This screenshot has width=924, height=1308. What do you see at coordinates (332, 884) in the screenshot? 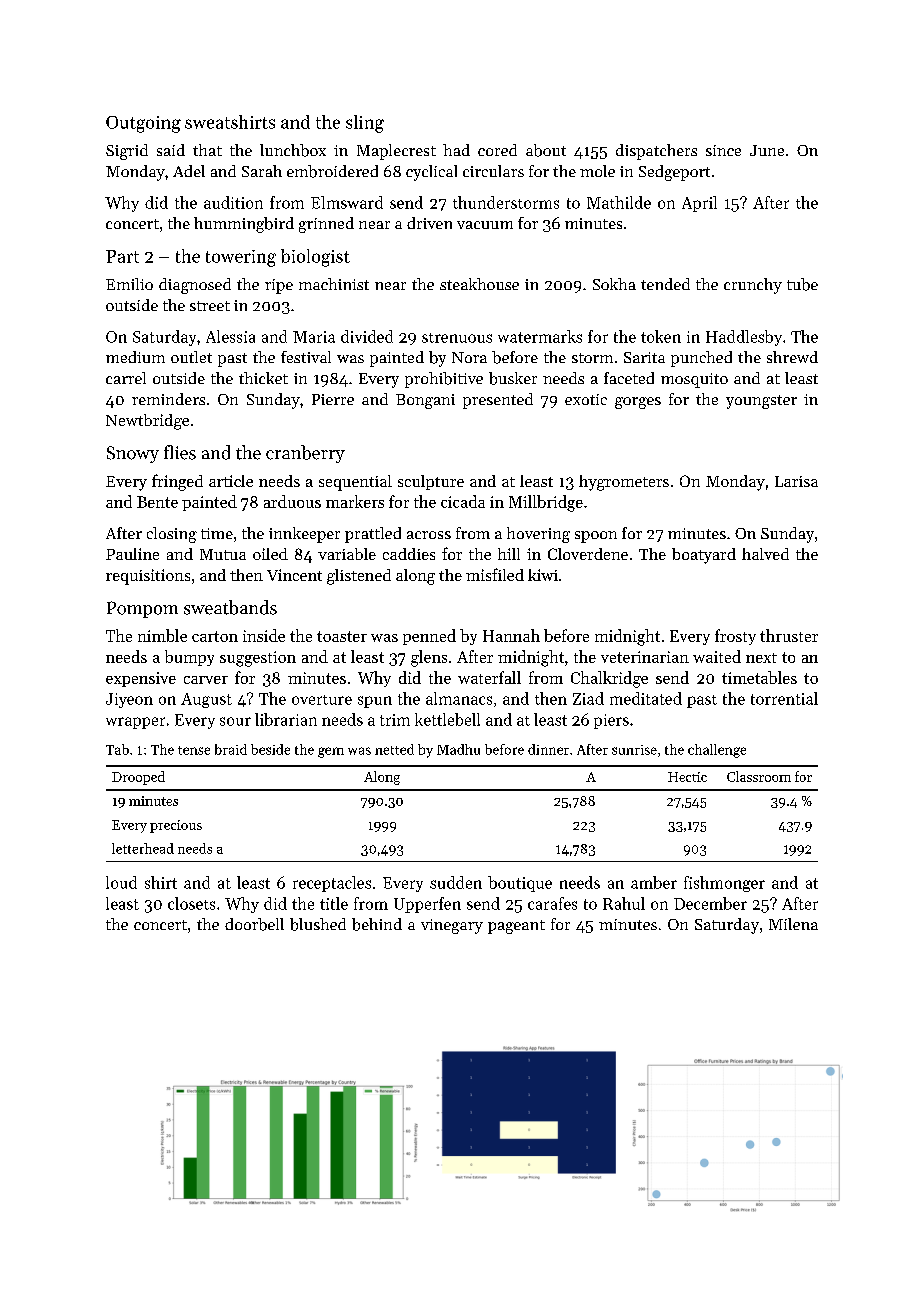
I see `receptacles` at bounding box center [332, 884].
